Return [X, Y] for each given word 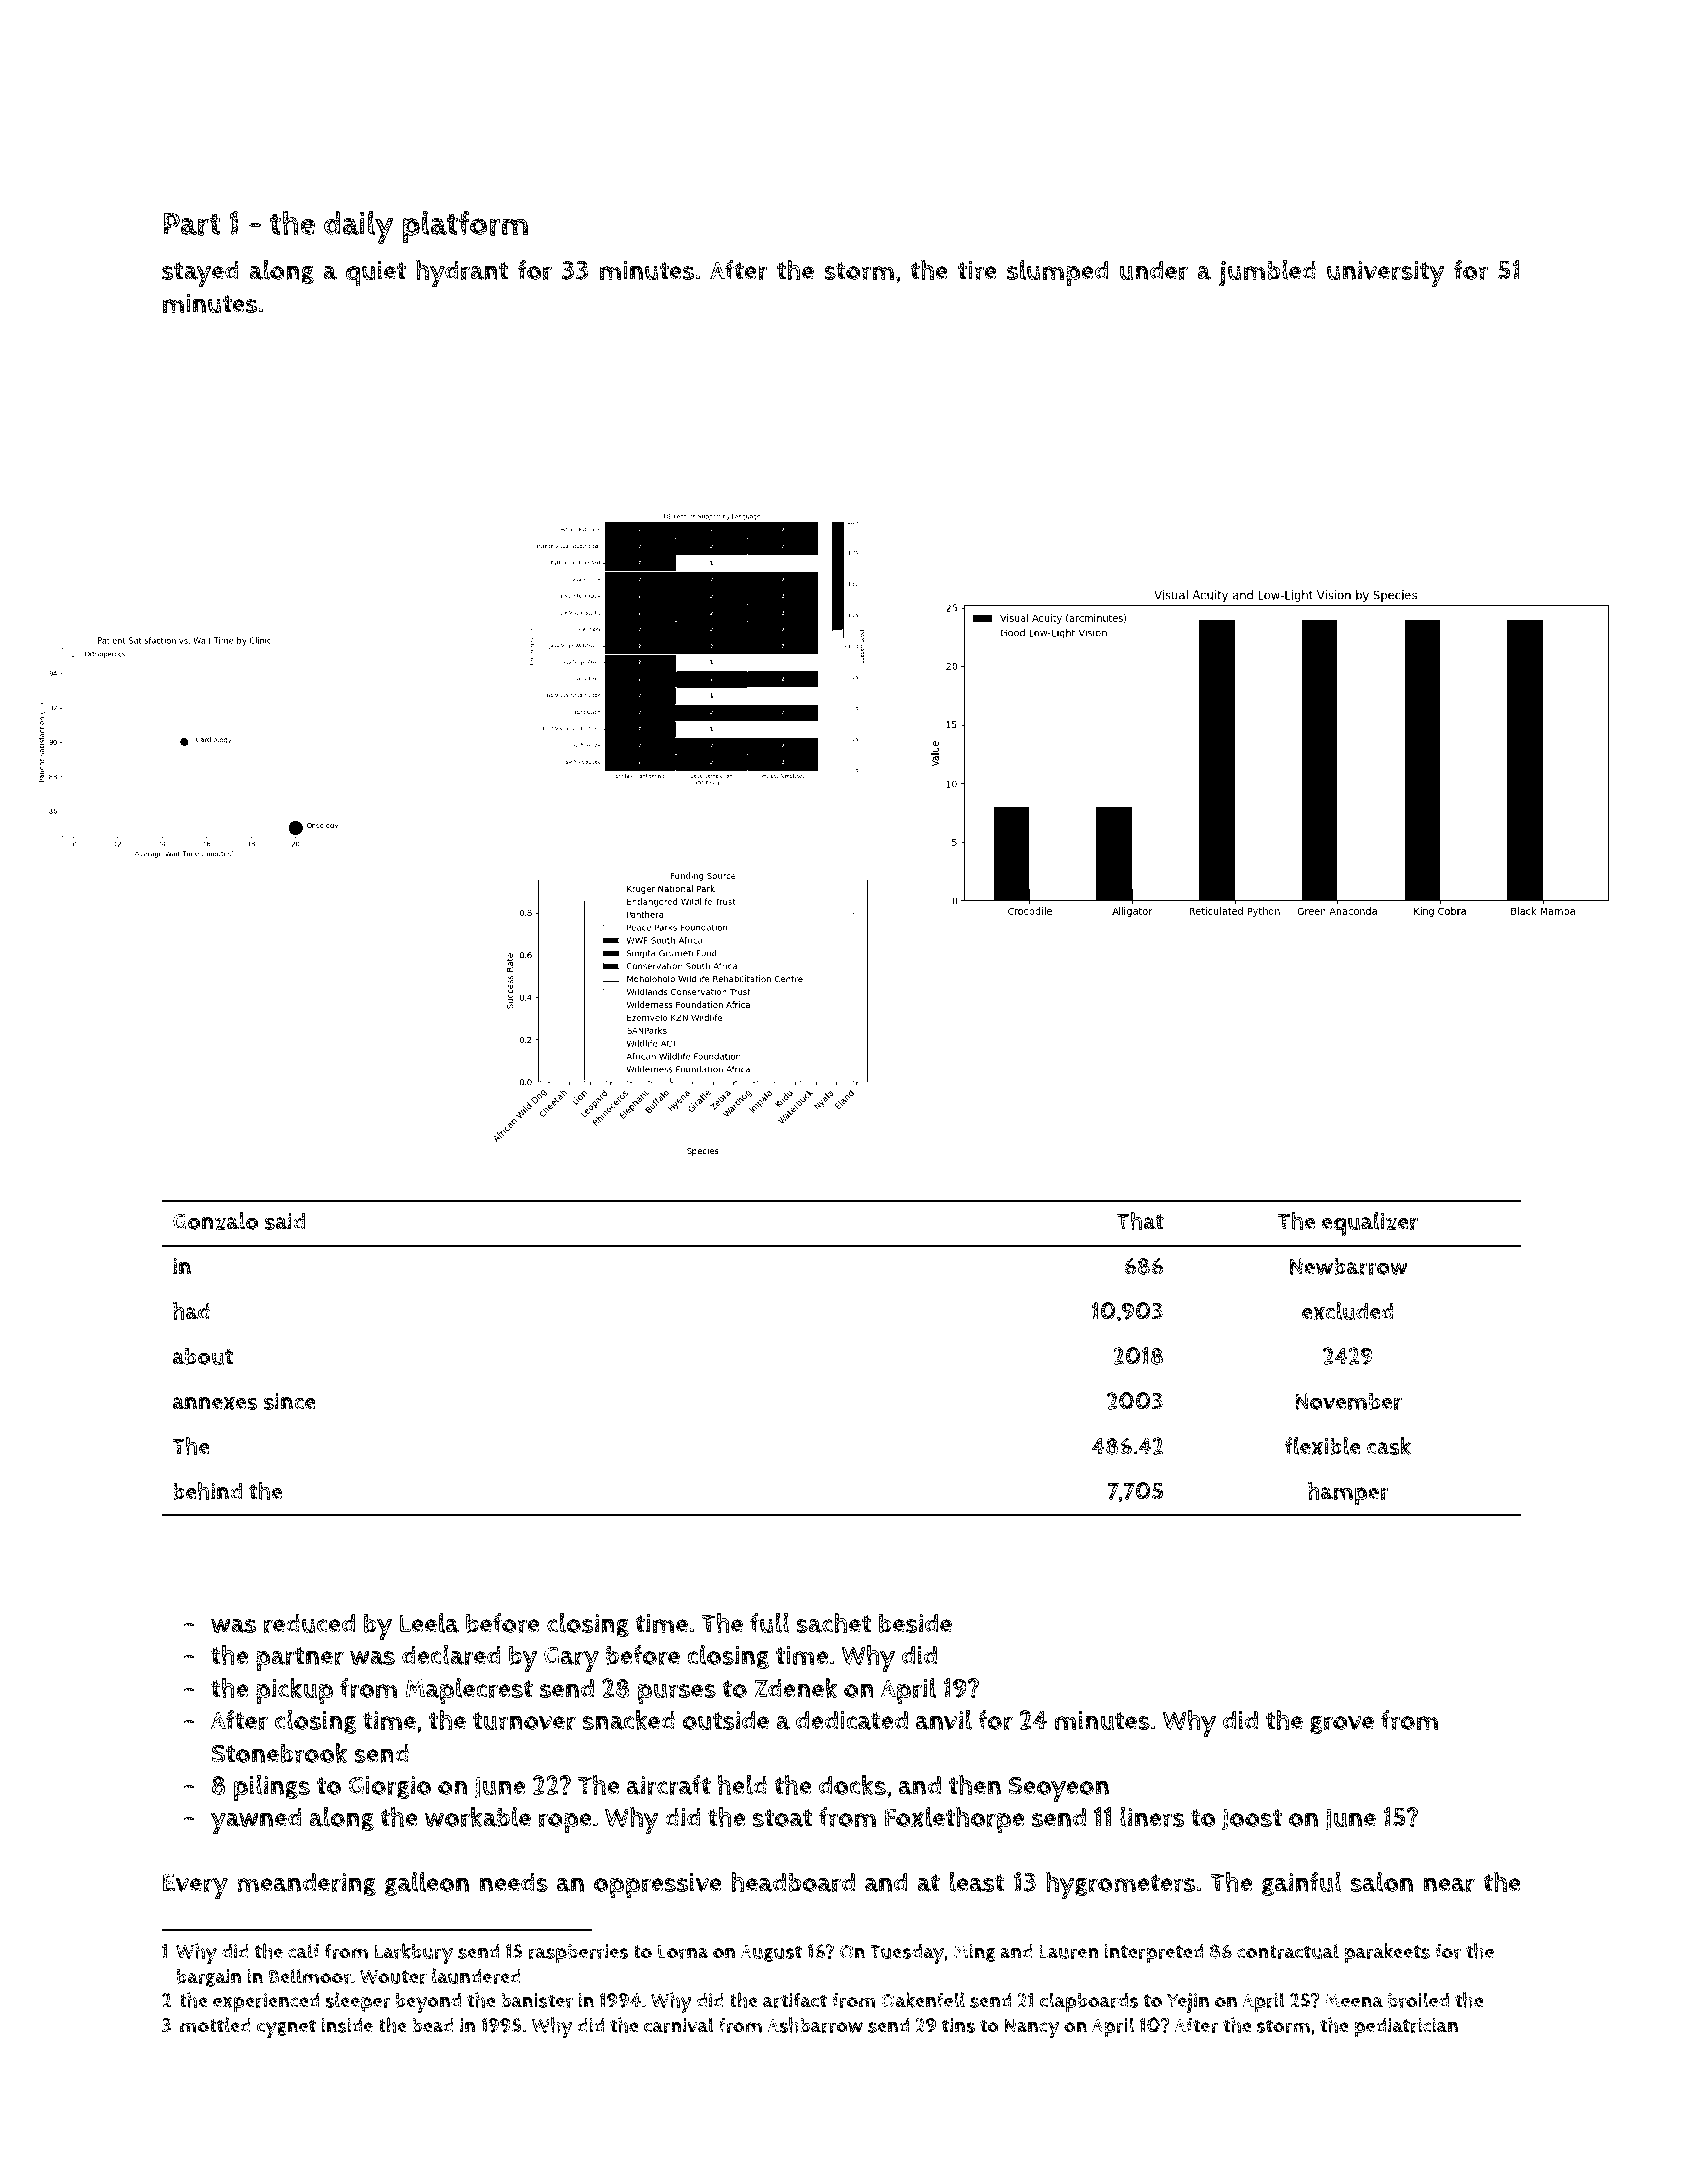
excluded [1348, 1311]
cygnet [286, 2028]
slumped [1057, 273]
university [1386, 273]
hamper [1348, 1494]
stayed [200, 273]
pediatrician [1406, 2028]
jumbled [1267, 273]
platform [465, 226]
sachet [833, 1622]
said [285, 1221]
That [1140, 1221]
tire [977, 270]
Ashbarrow [815, 2025]
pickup [294, 1691]
